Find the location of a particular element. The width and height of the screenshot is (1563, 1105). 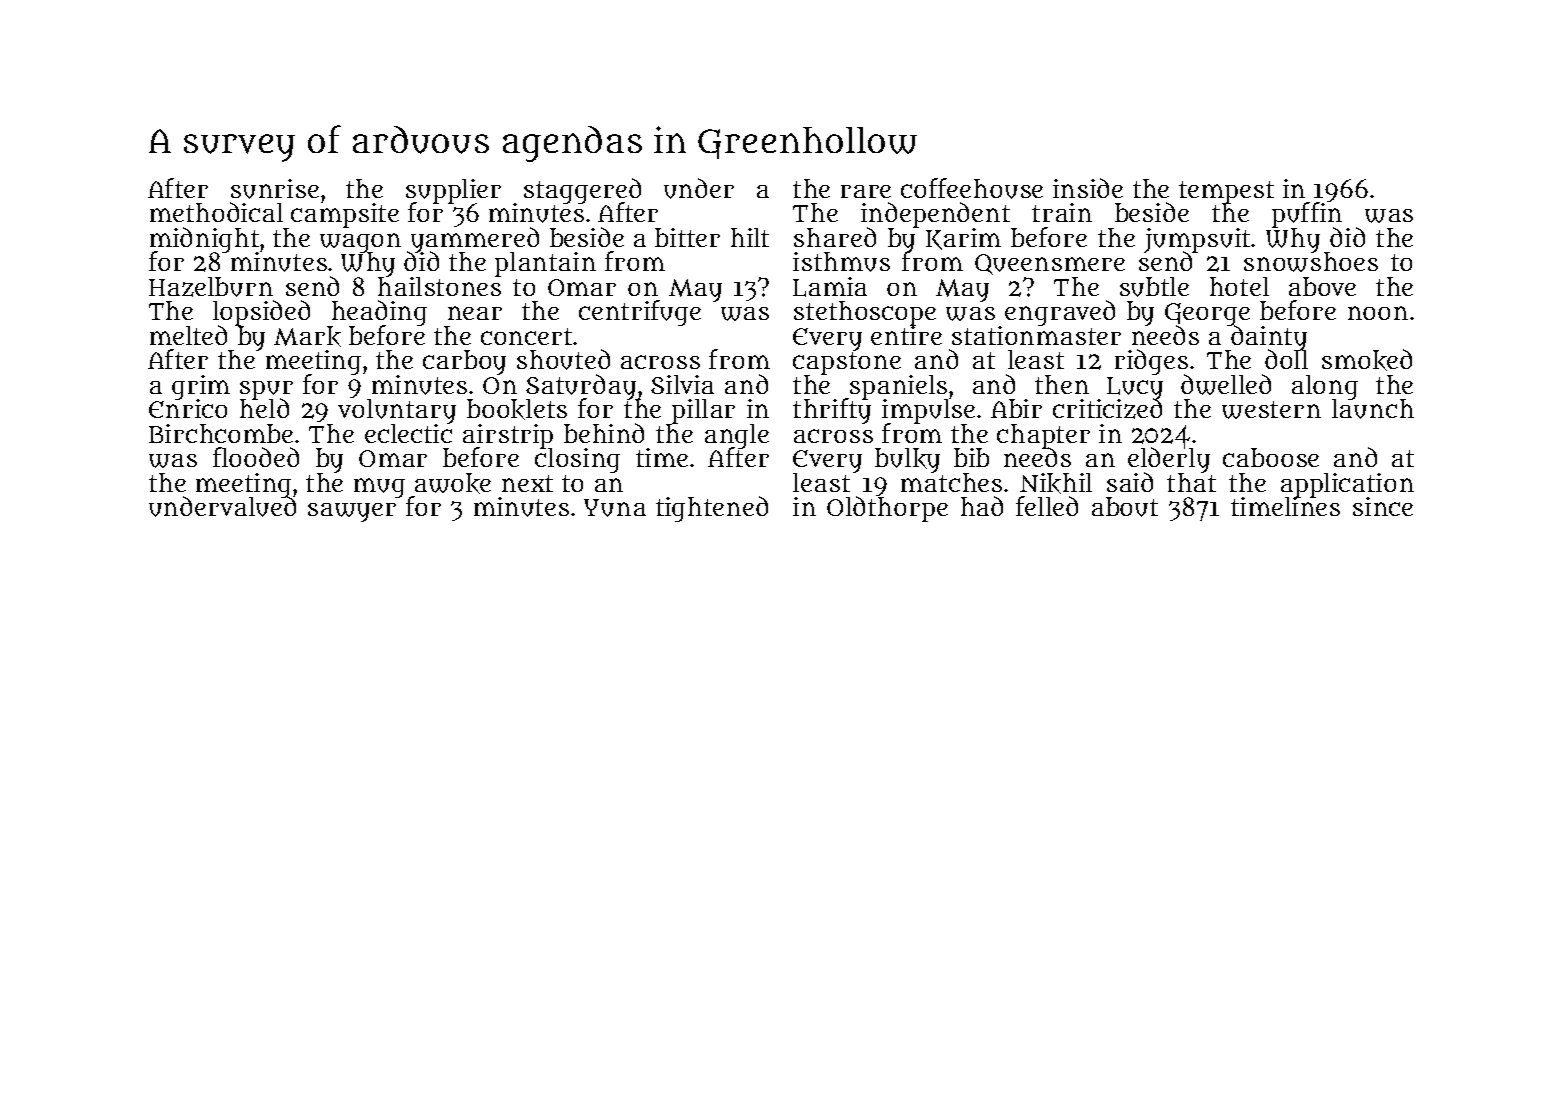

sunrise is located at coordinates (275, 189).
